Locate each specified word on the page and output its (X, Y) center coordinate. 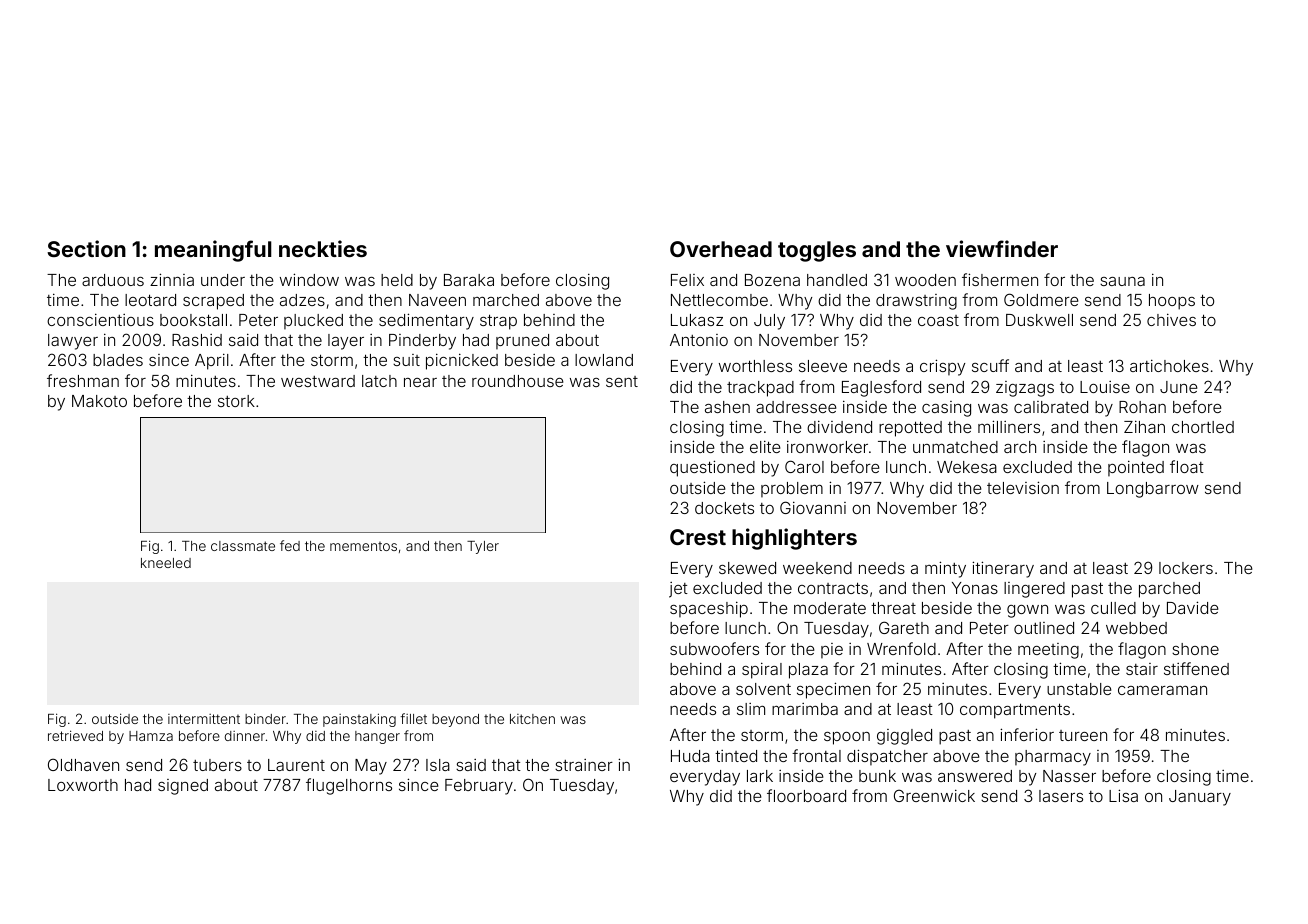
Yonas (975, 588)
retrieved (75, 735)
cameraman (1162, 690)
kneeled (166, 563)
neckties (323, 248)
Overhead (721, 249)
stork (236, 401)
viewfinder (1002, 248)
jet (678, 590)
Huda (690, 756)
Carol (804, 466)
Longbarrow (1153, 490)
